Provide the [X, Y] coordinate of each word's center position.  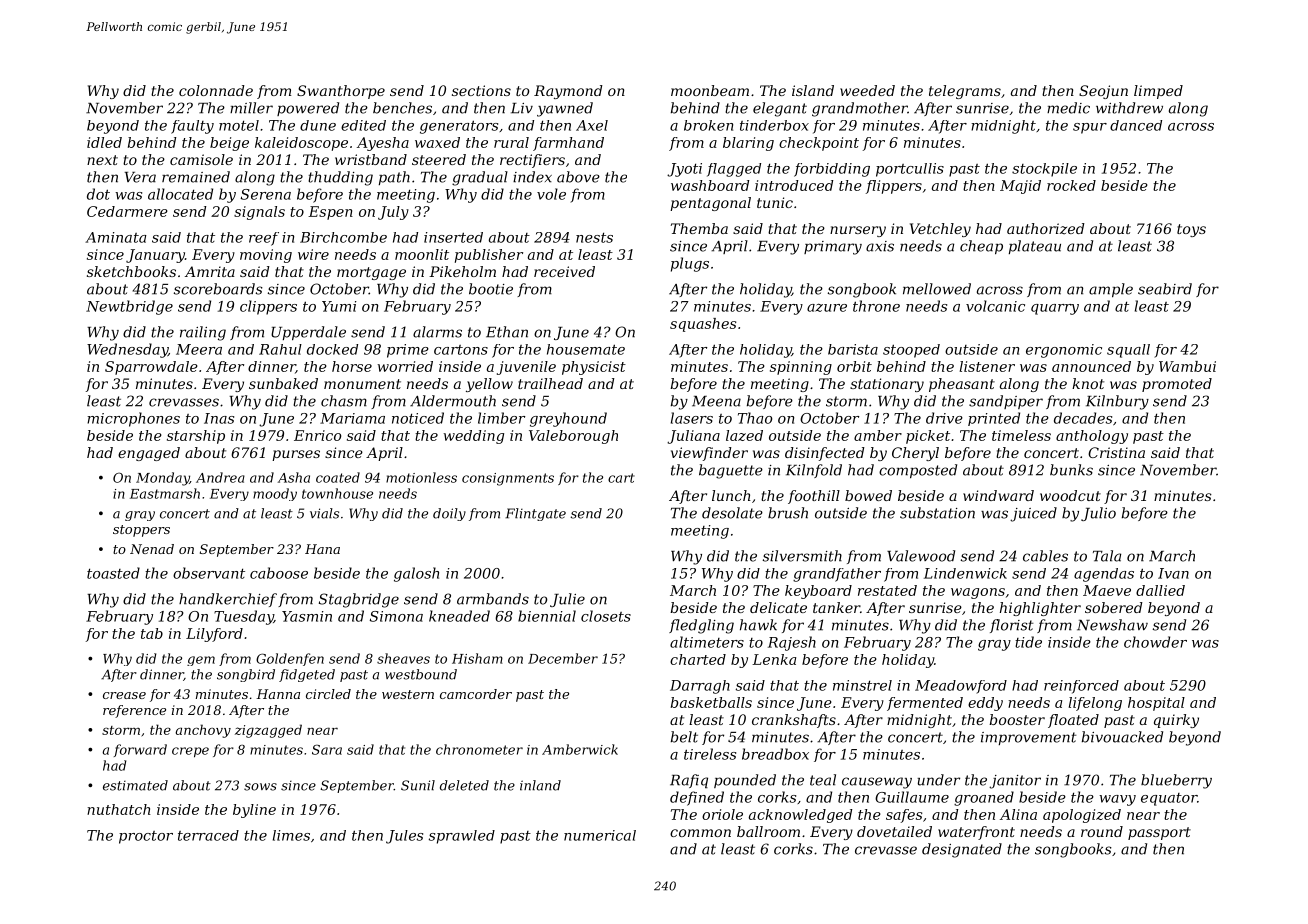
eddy [985, 704]
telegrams [965, 92]
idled [104, 142]
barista [853, 349]
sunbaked [283, 383]
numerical [600, 835]
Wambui [1187, 366]
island [813, 90]
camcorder [476, 694]
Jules [404, 837]
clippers [268, 307]
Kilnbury [1117, 402]
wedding [473, 437]
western [408, 694]
